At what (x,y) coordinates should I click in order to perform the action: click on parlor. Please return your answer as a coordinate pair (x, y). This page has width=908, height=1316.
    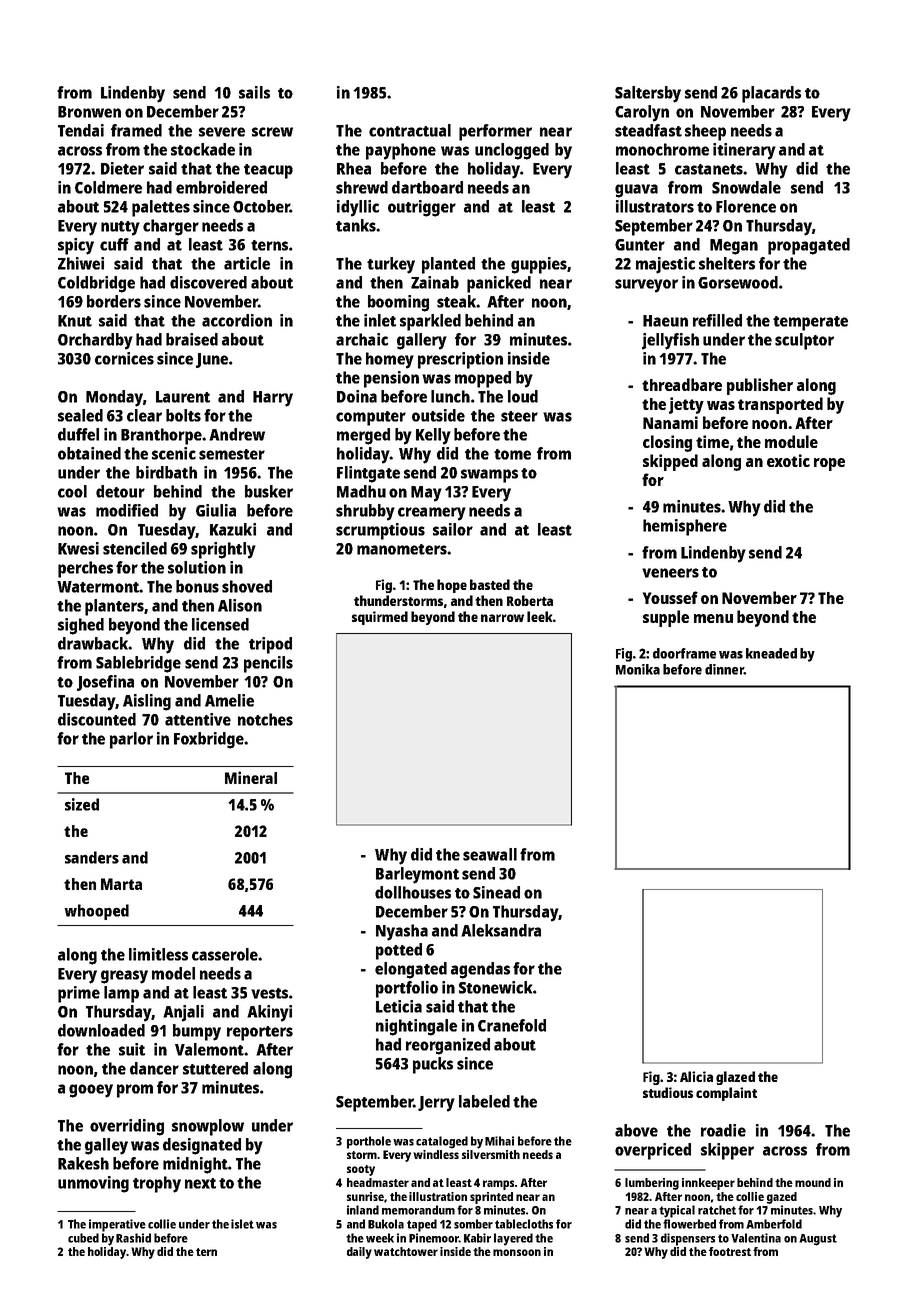
    Looking at the image, I should click on (131, 740).
